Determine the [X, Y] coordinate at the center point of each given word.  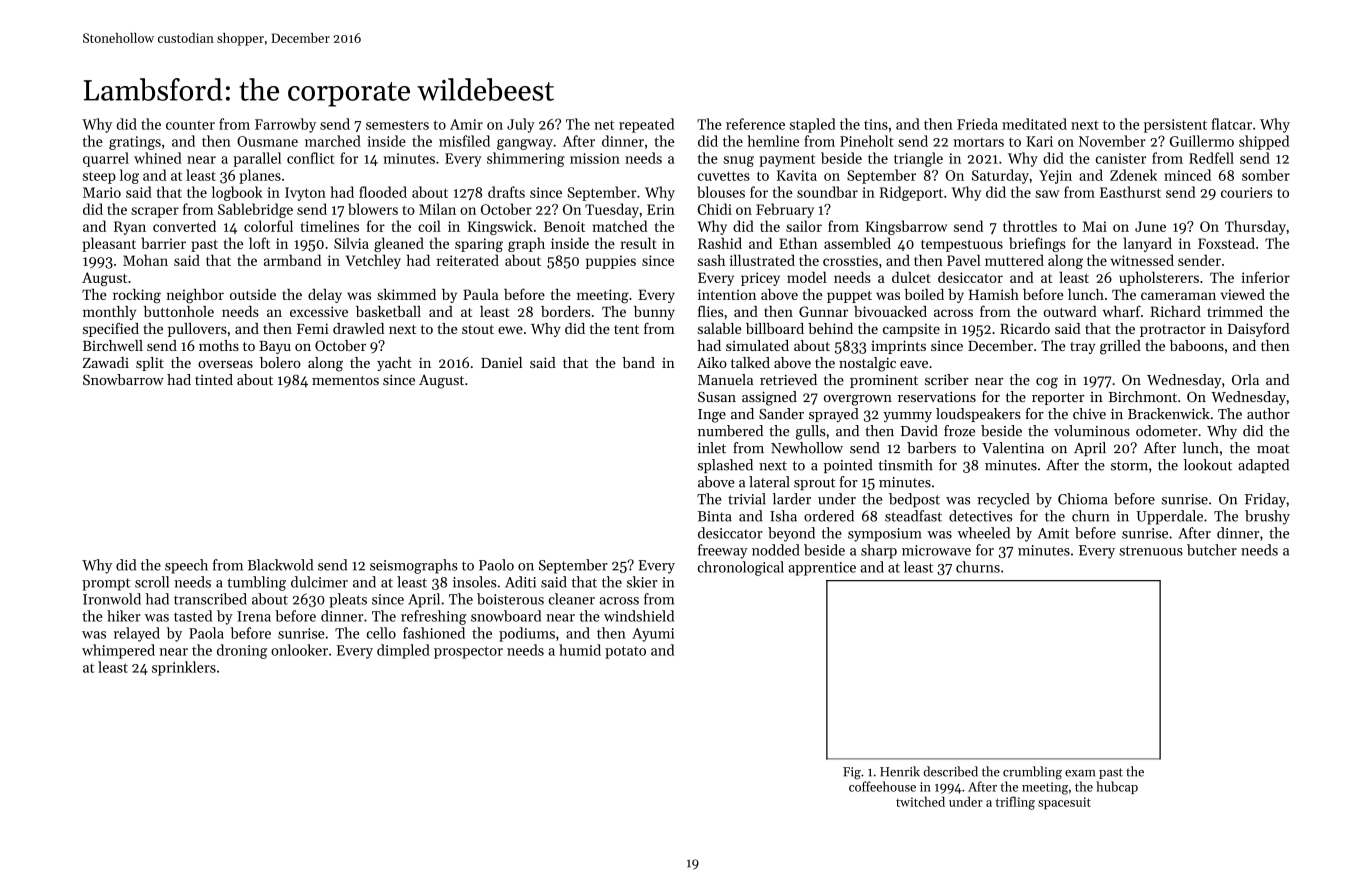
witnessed [1142, 260]
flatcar [1231, 124]
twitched [920, 801]
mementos [345, 380]
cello [381, 633]
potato [625, 652]
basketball [388, 311]
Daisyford [1258, 330]
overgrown [858, 400]
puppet [849, 297]
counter [190, 125]
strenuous [1151, 551]
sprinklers [184, 668]
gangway [525, 144]
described [950, 771]
